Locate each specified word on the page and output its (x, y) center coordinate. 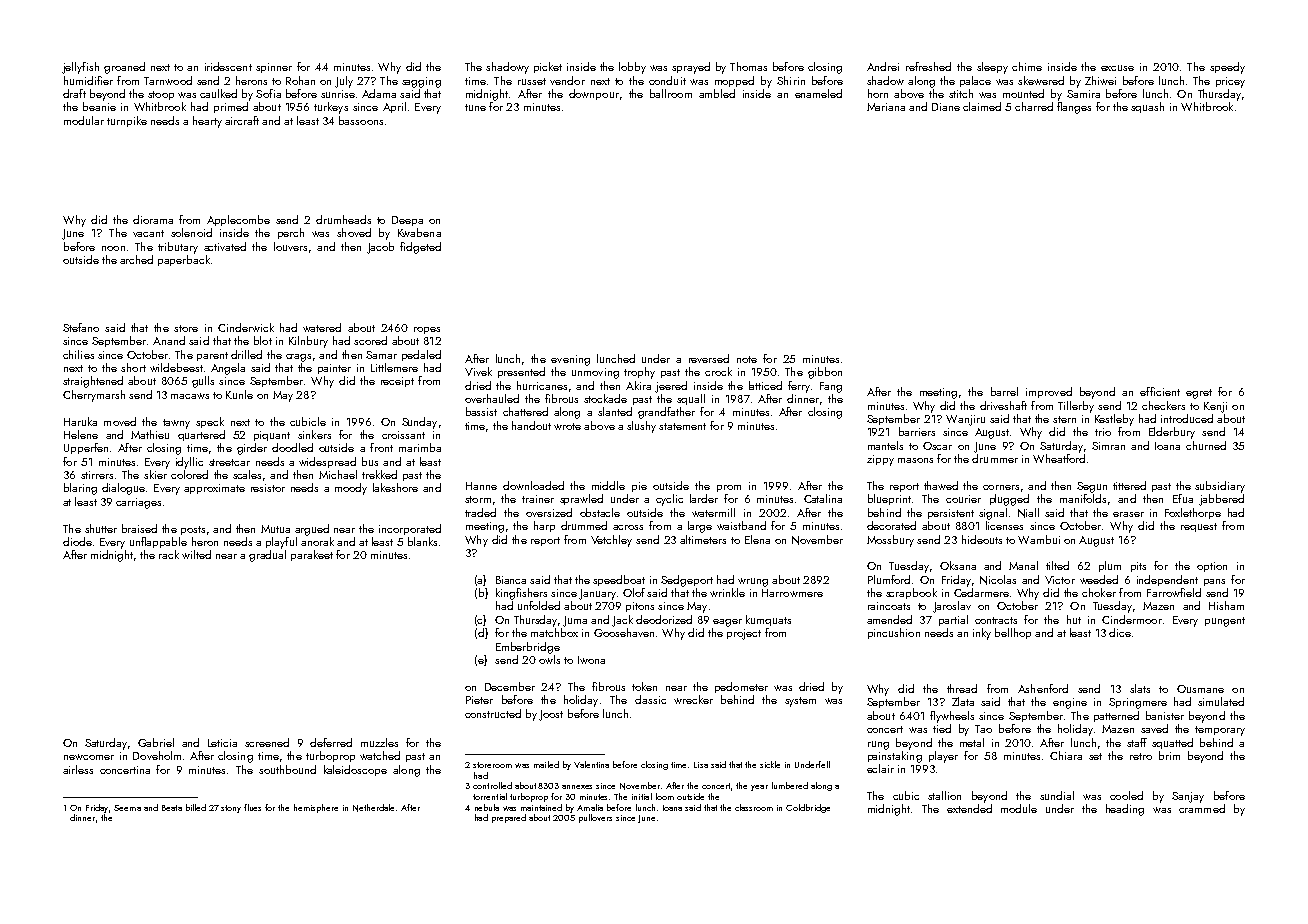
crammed (1202, 808)
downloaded (533, 485)
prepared (509, 818)
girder (252, 449)
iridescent (228, 66)
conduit (667, 80)
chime (1027, 66)
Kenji (1215, 407)
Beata (172, 808)
